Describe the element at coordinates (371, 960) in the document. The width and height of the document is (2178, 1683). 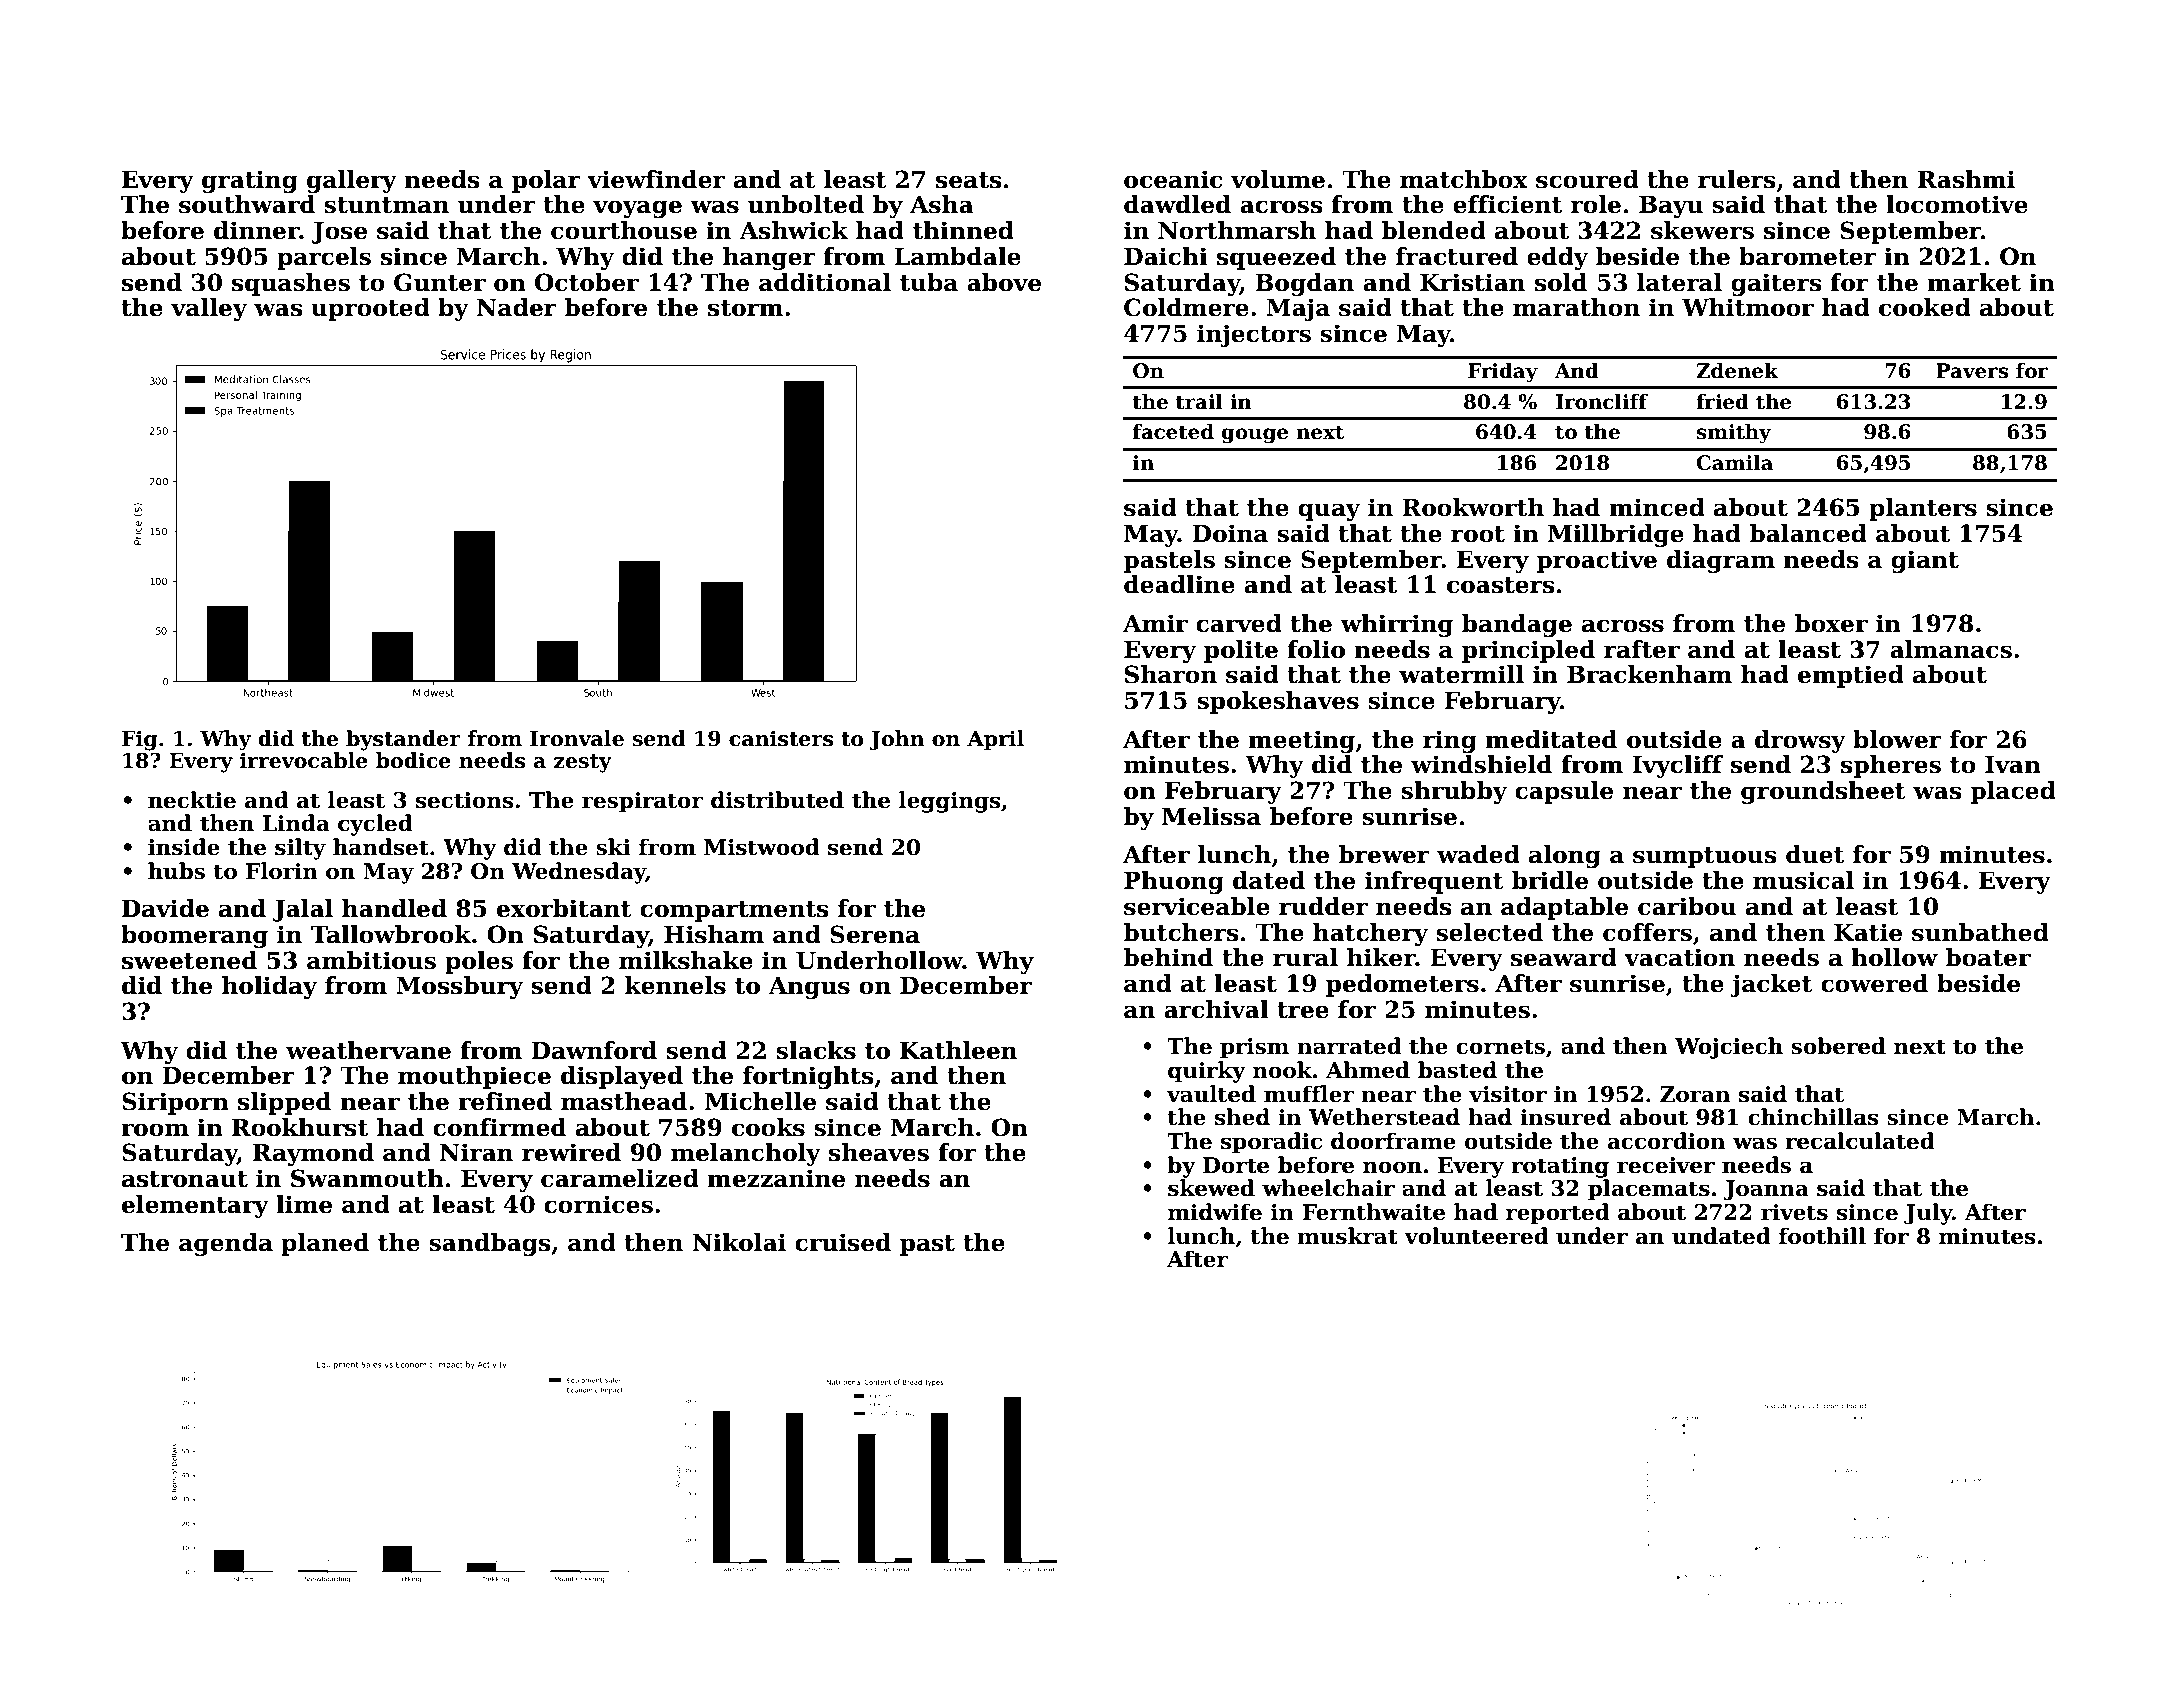
I see `ambitious` at that location.
